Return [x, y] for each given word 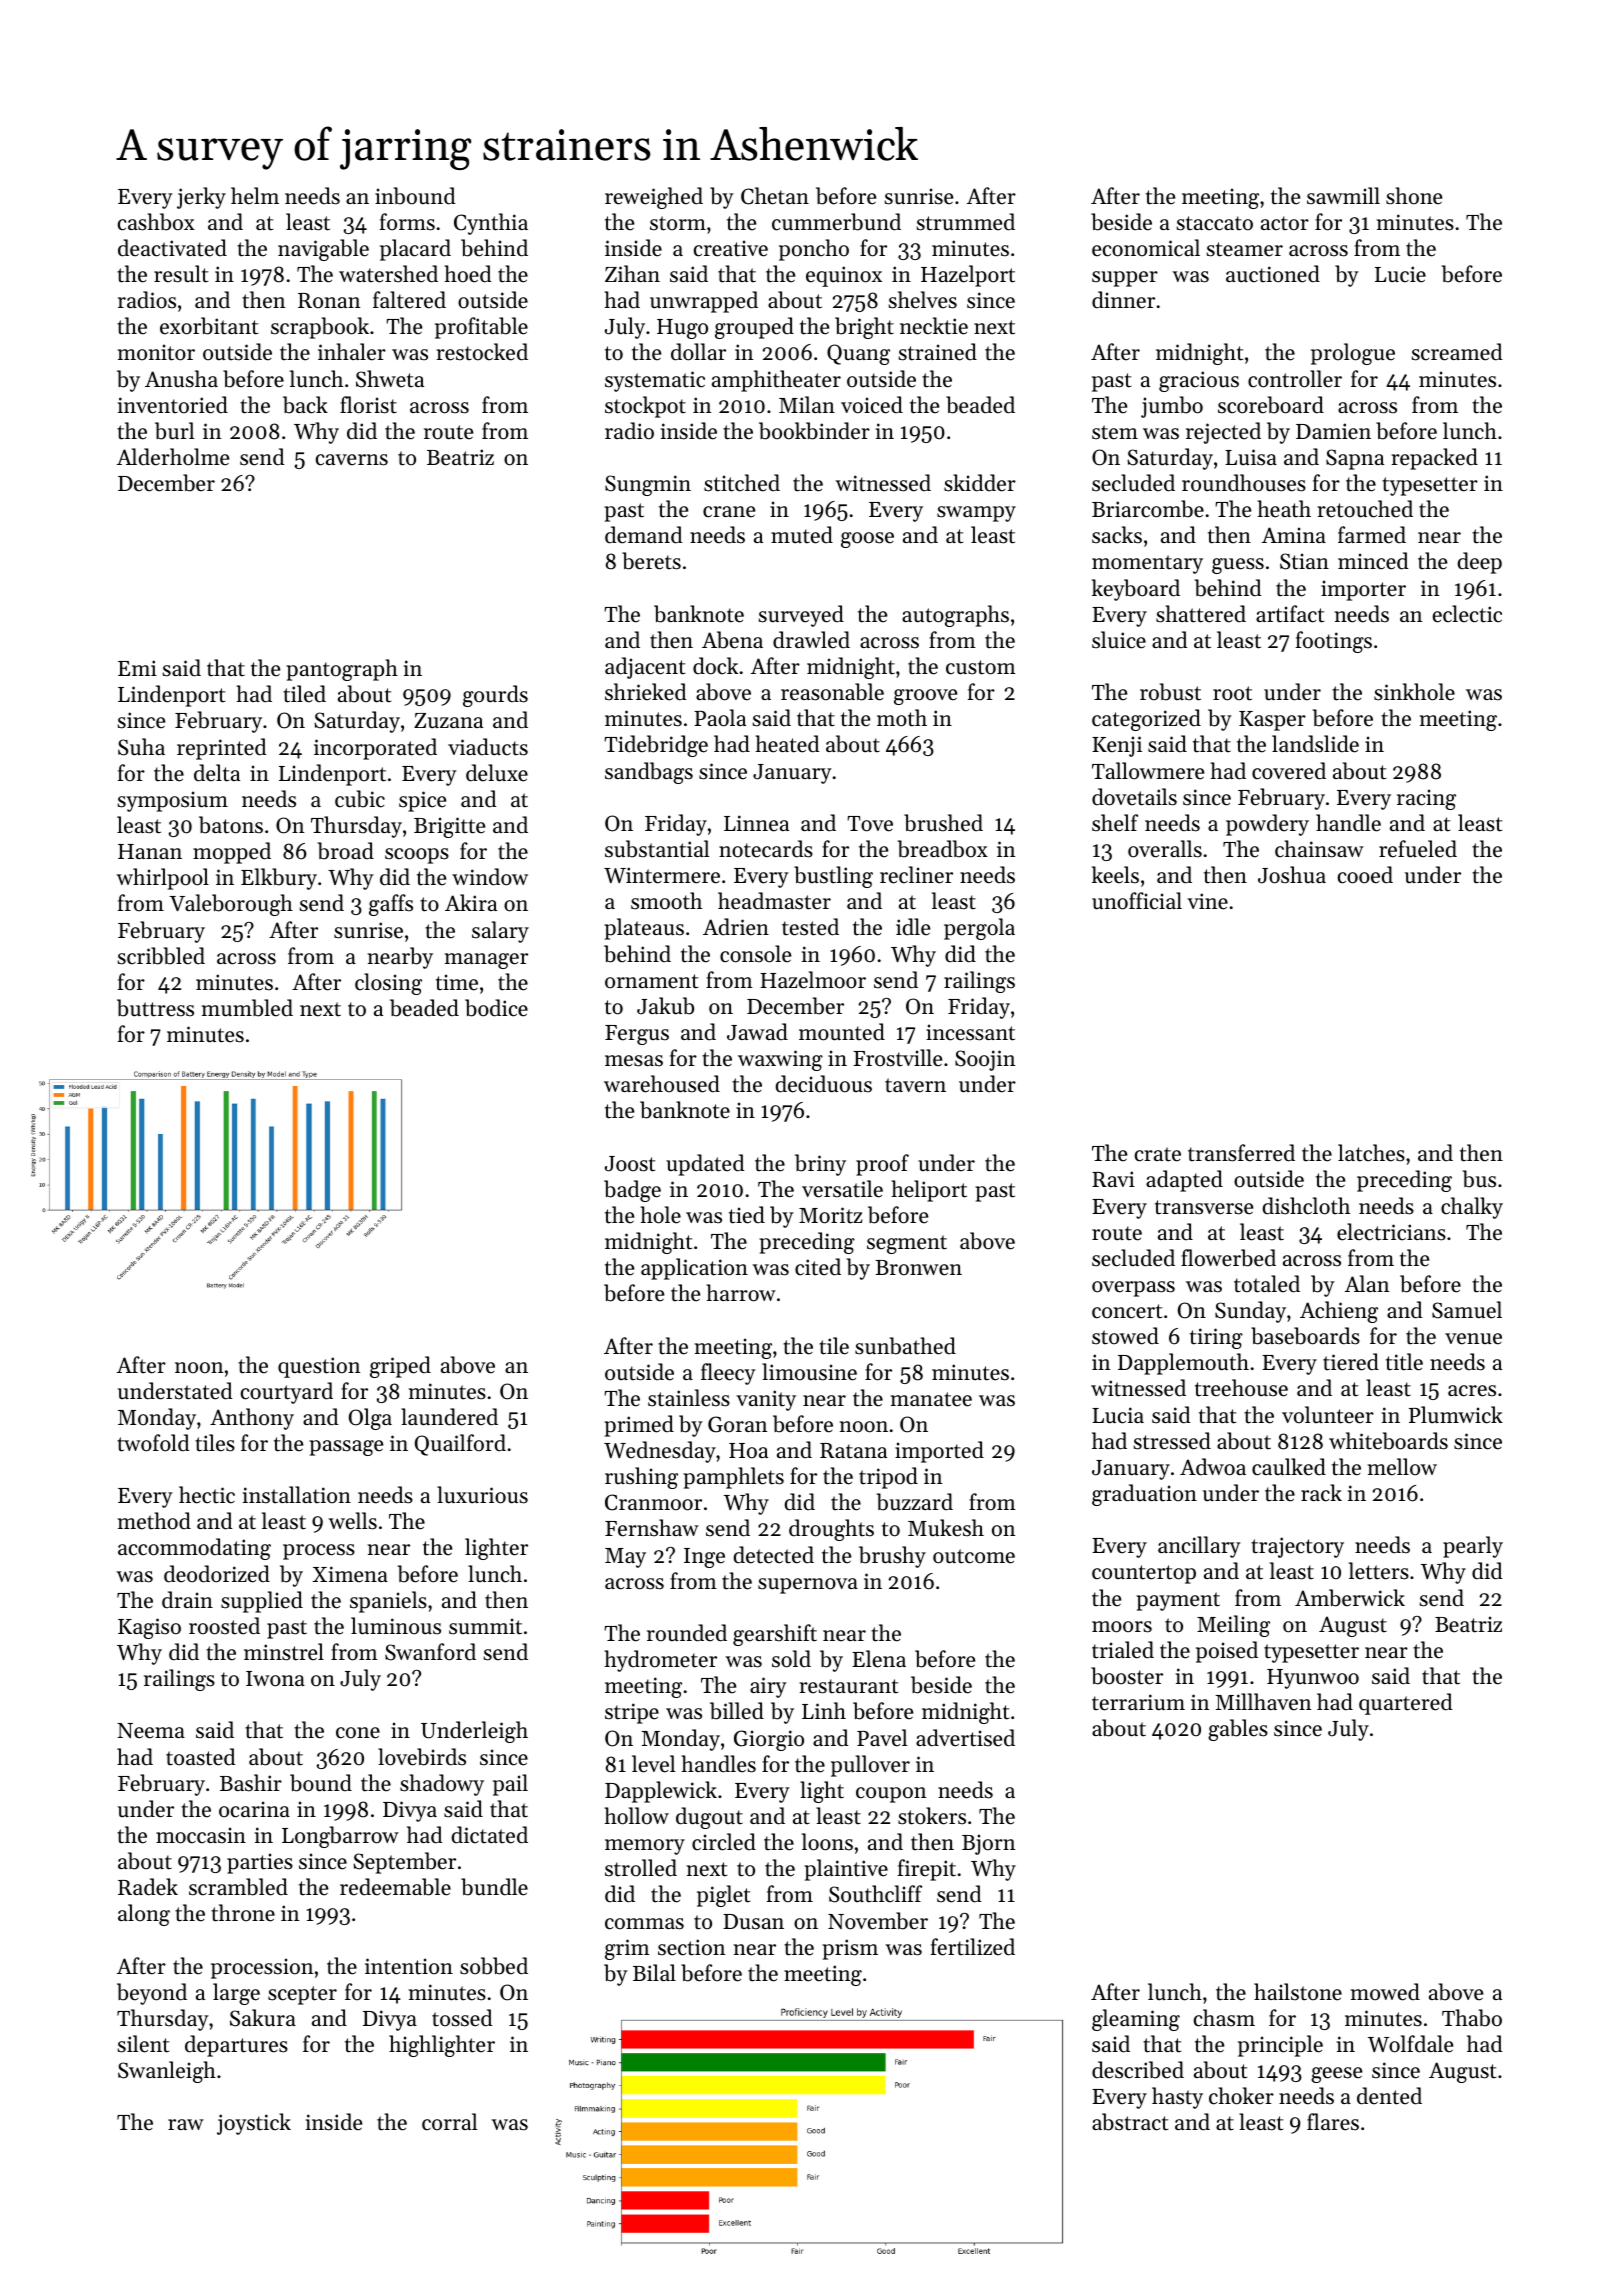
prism [850, 1949]
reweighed [654, 198]
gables [1238, 1730]
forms [407, 222]
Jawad [757, 1032]
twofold [153, 1443]
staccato [1215, 223]
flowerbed [1228, 1258]
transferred [1241, 1153]
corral [449, 2122]
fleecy [728, 1374]
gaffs [391, 905]
